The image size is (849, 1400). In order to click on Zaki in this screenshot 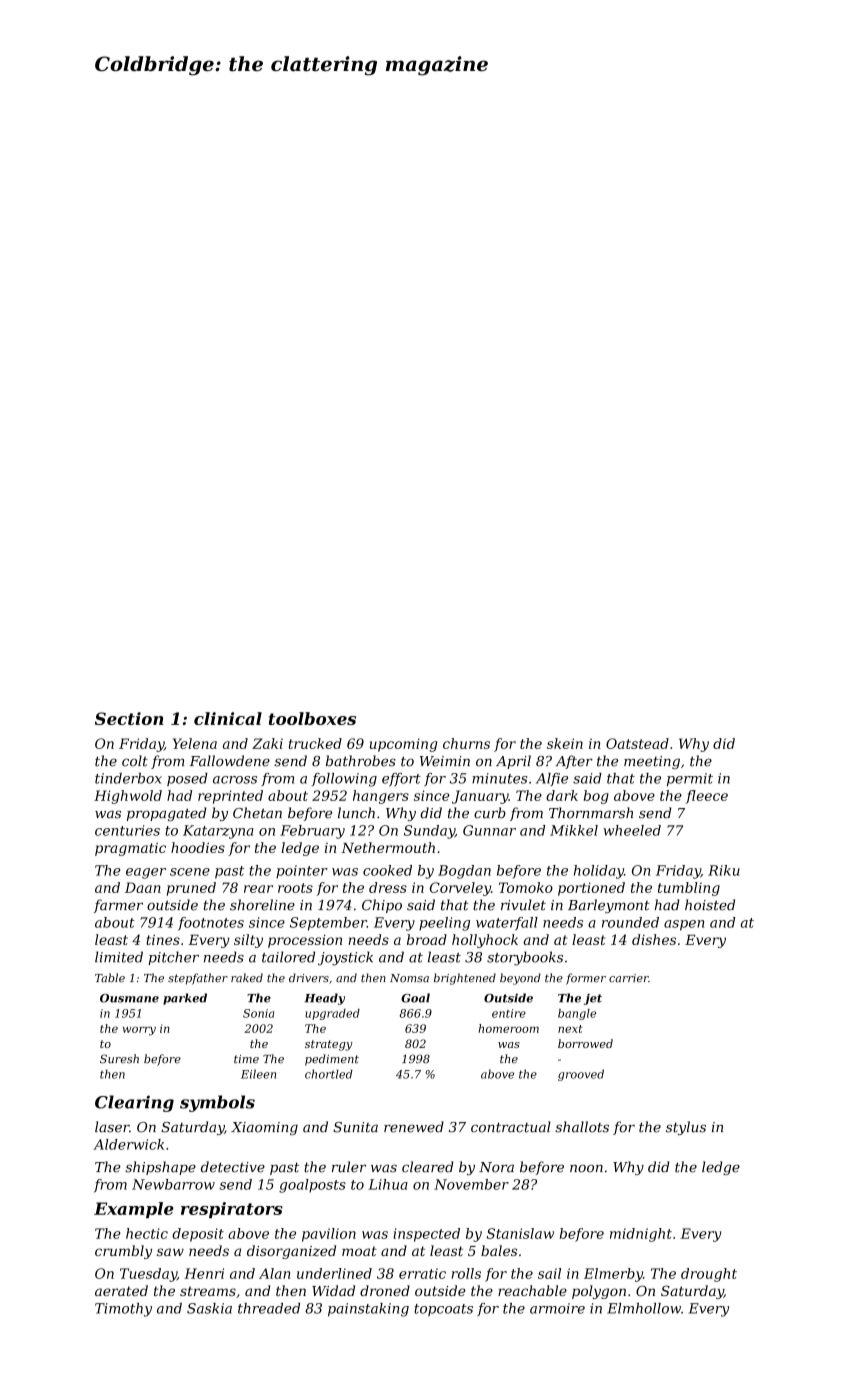, I will do `click(267, 743)`.
